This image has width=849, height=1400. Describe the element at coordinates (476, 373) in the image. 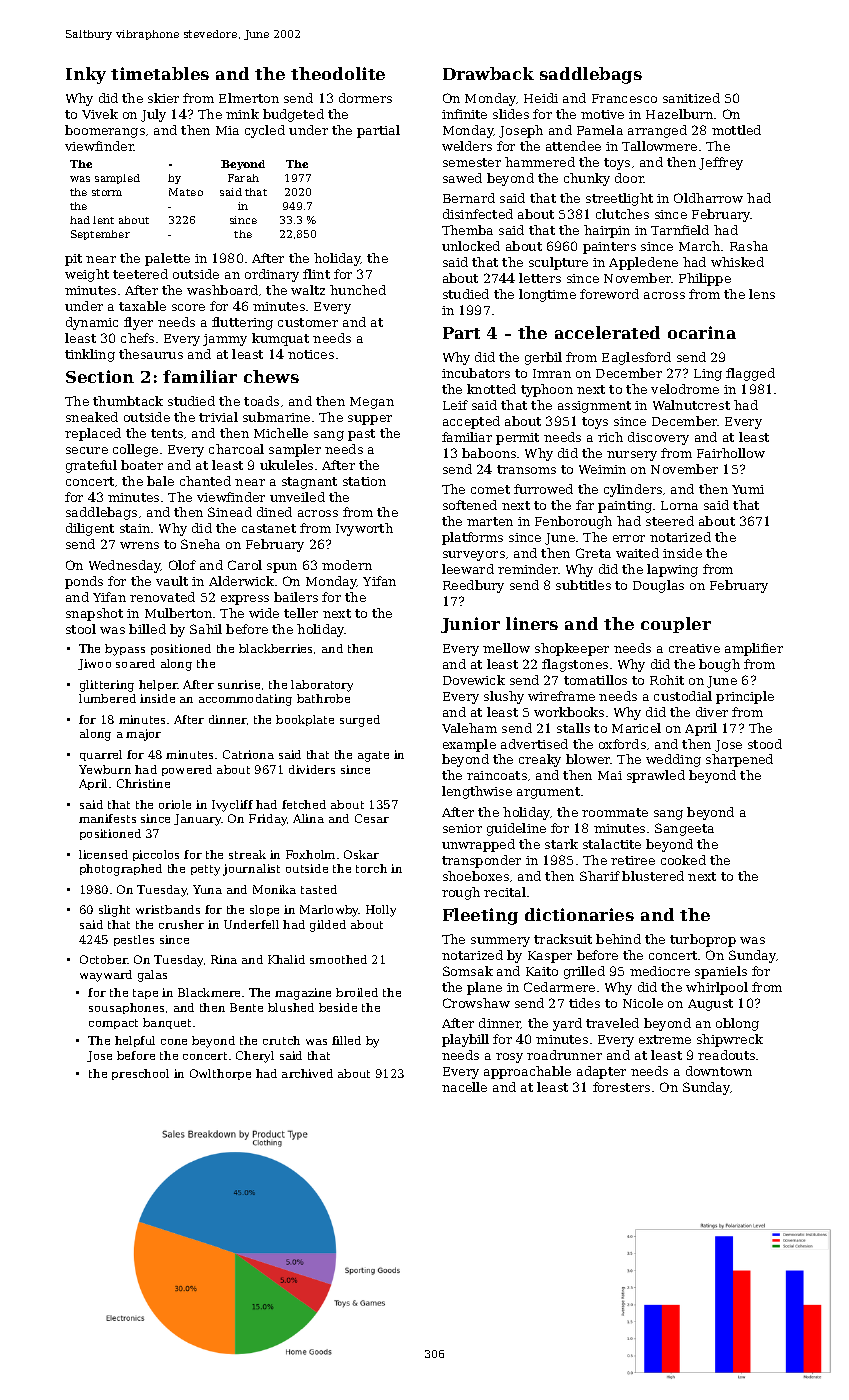

I see `incubators` at that location.
